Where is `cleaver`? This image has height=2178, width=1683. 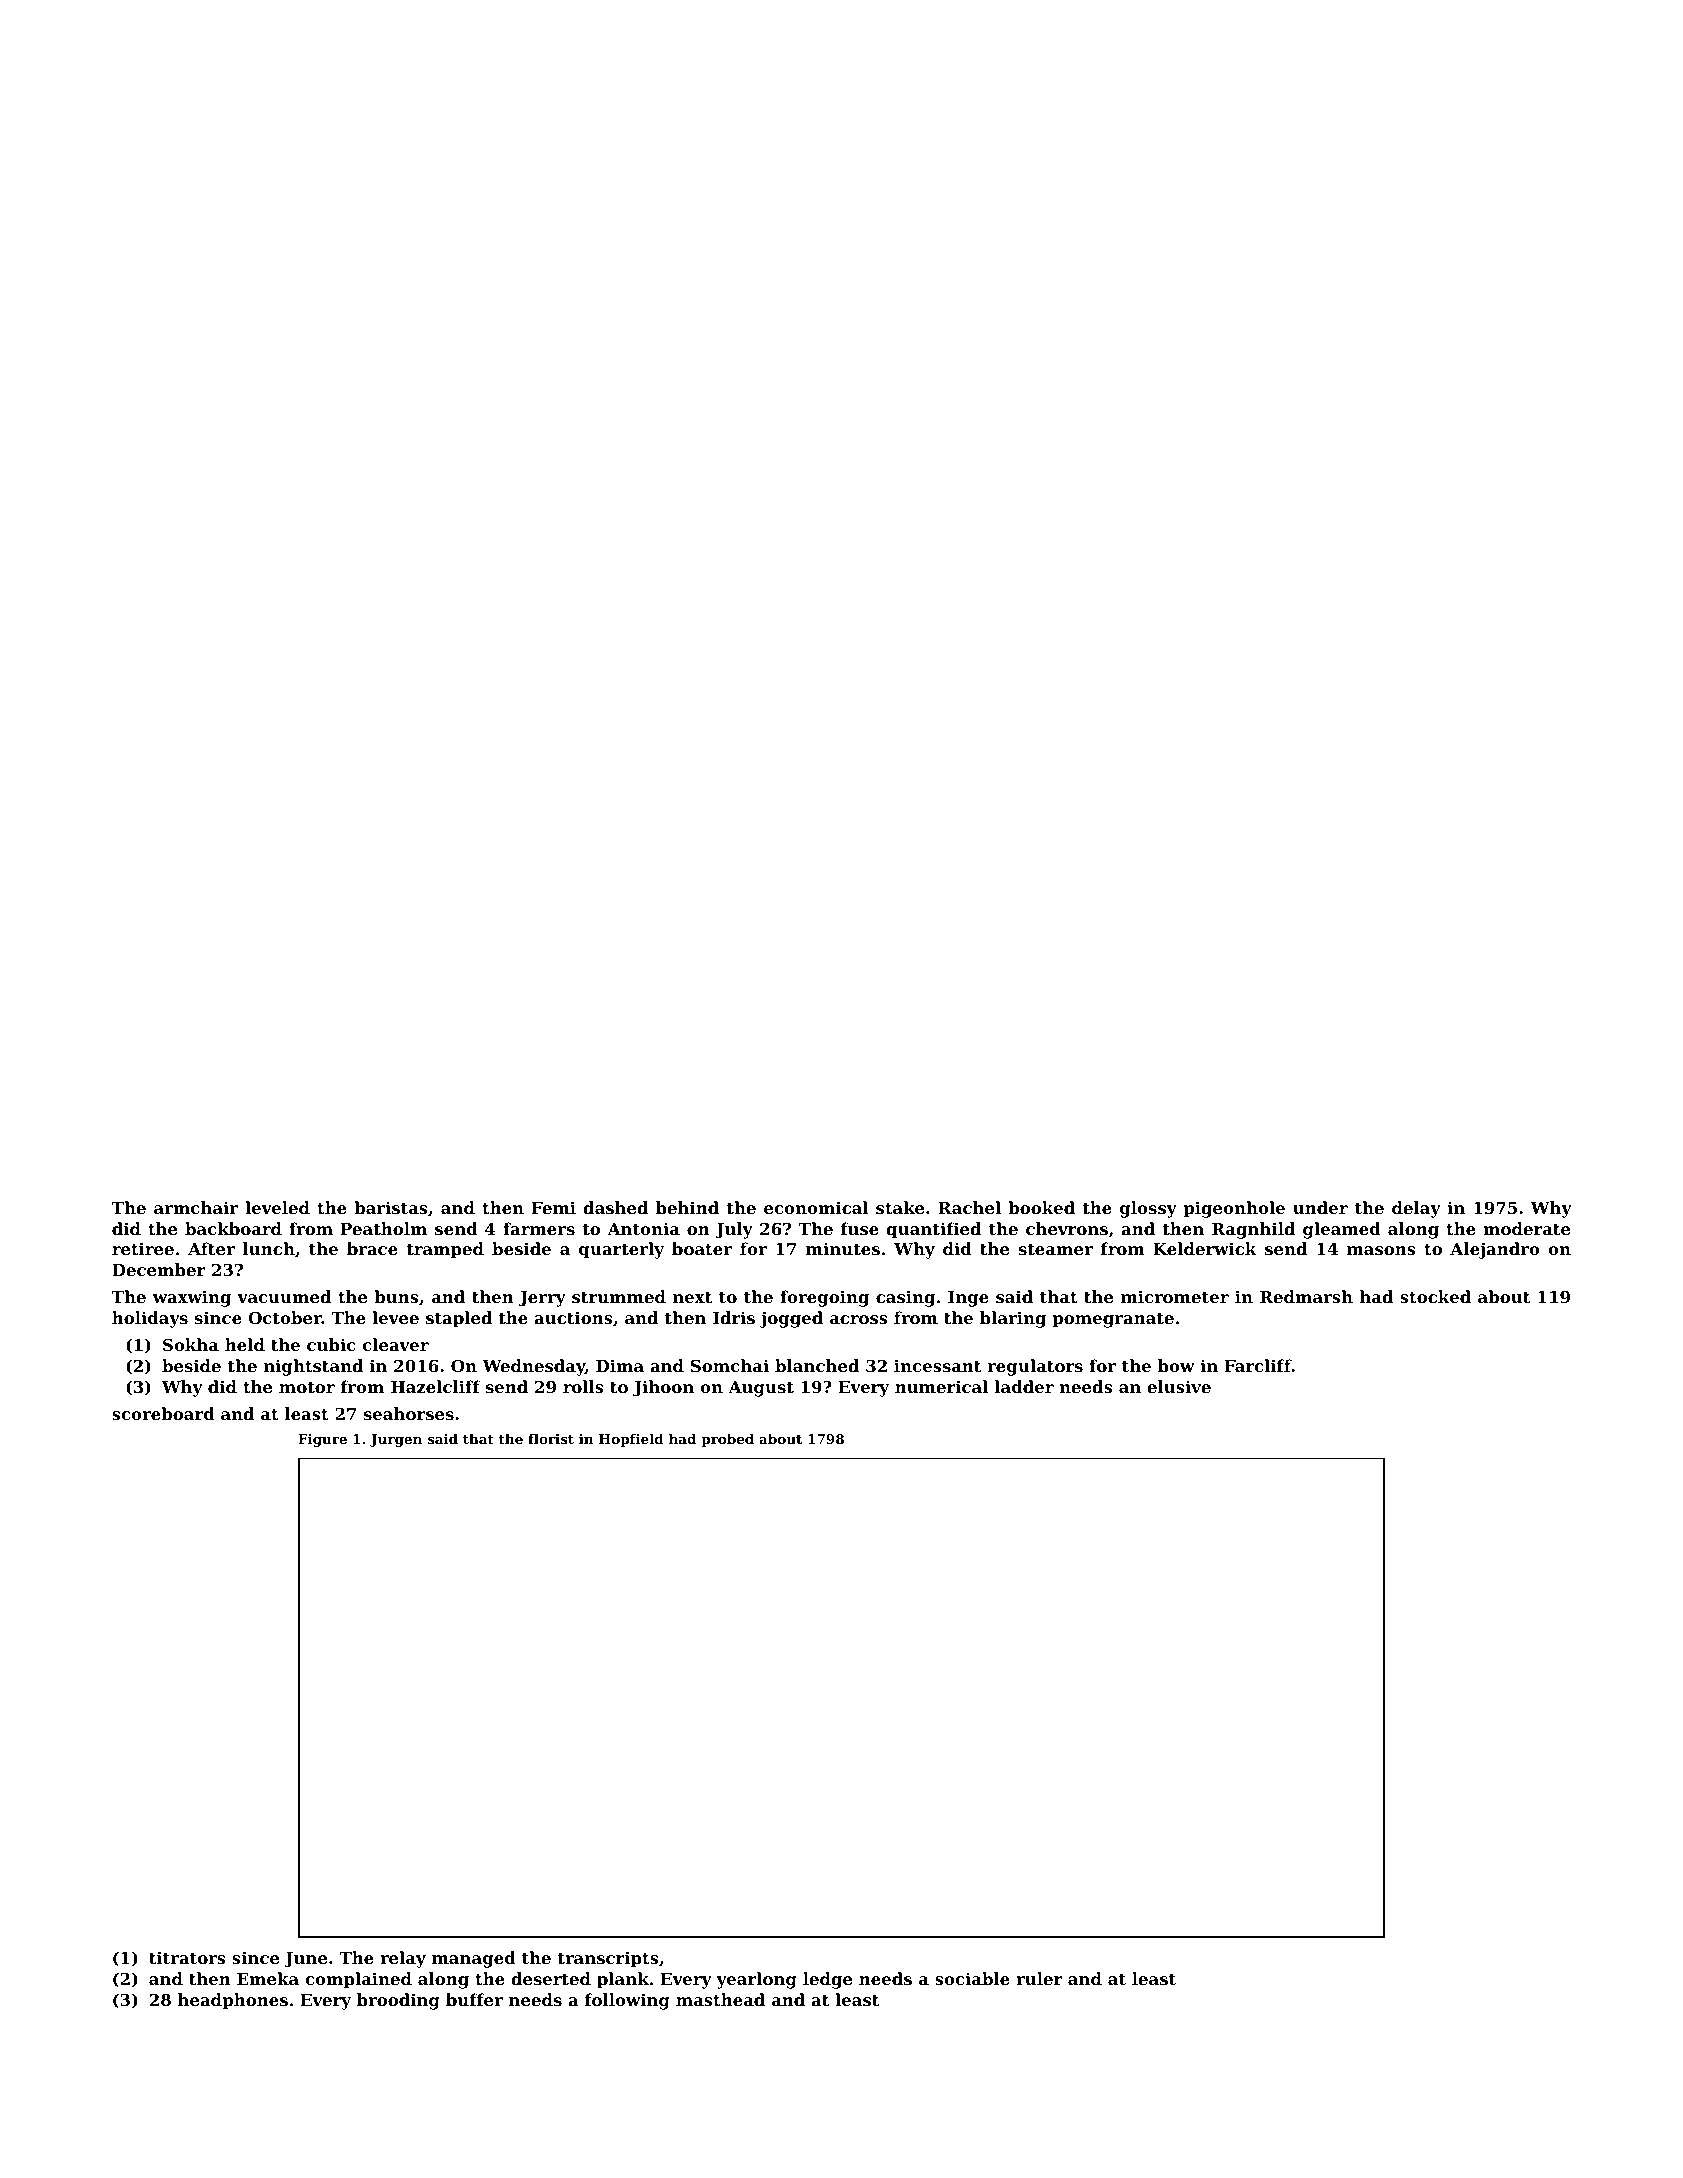 cleaver is located at coordinates (396, 1344).
